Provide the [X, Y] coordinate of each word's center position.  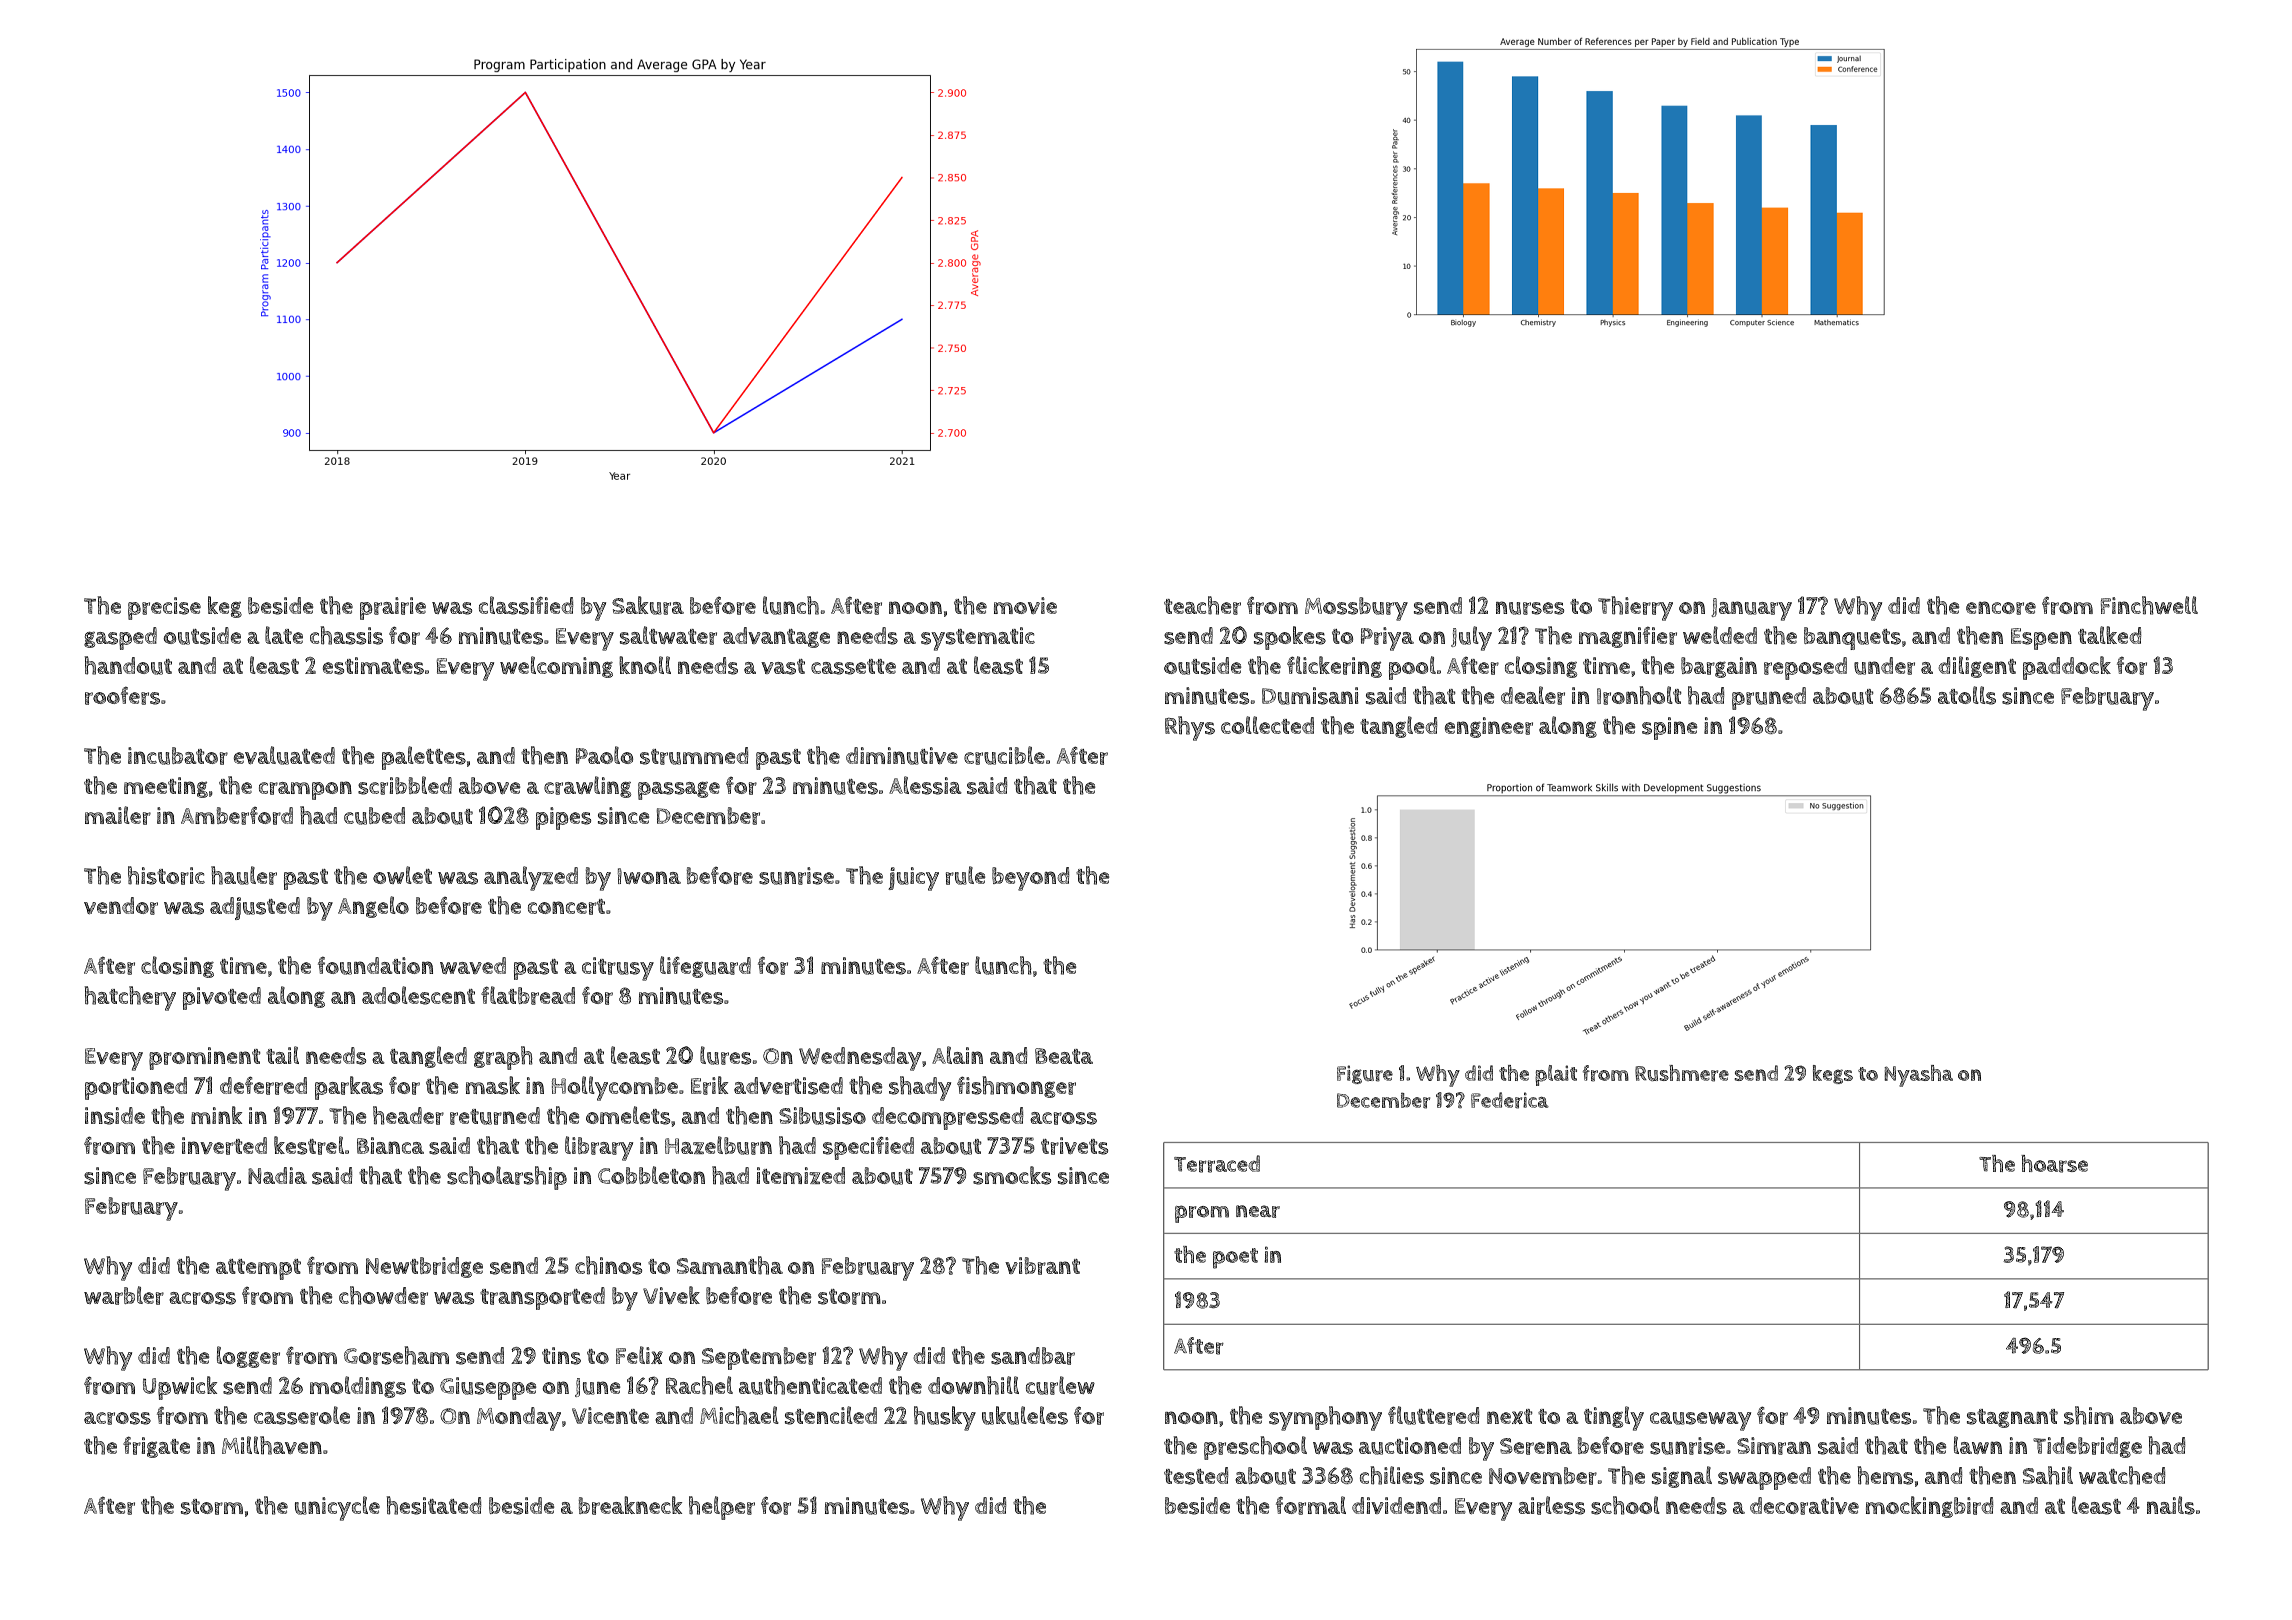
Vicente [610, 1415]
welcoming [556, 667]
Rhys [1190, 728]
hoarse [2054, 1164]
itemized [801, 1175]
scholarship [507, 1178]
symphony [1325, 1418]
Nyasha [1918, 1076]
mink [216, 1115]
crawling [587, 787]
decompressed [947, 1118]
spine [1669, 728]
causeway [1700, 1421]
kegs [1833, 1074]
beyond [1030, 879]
